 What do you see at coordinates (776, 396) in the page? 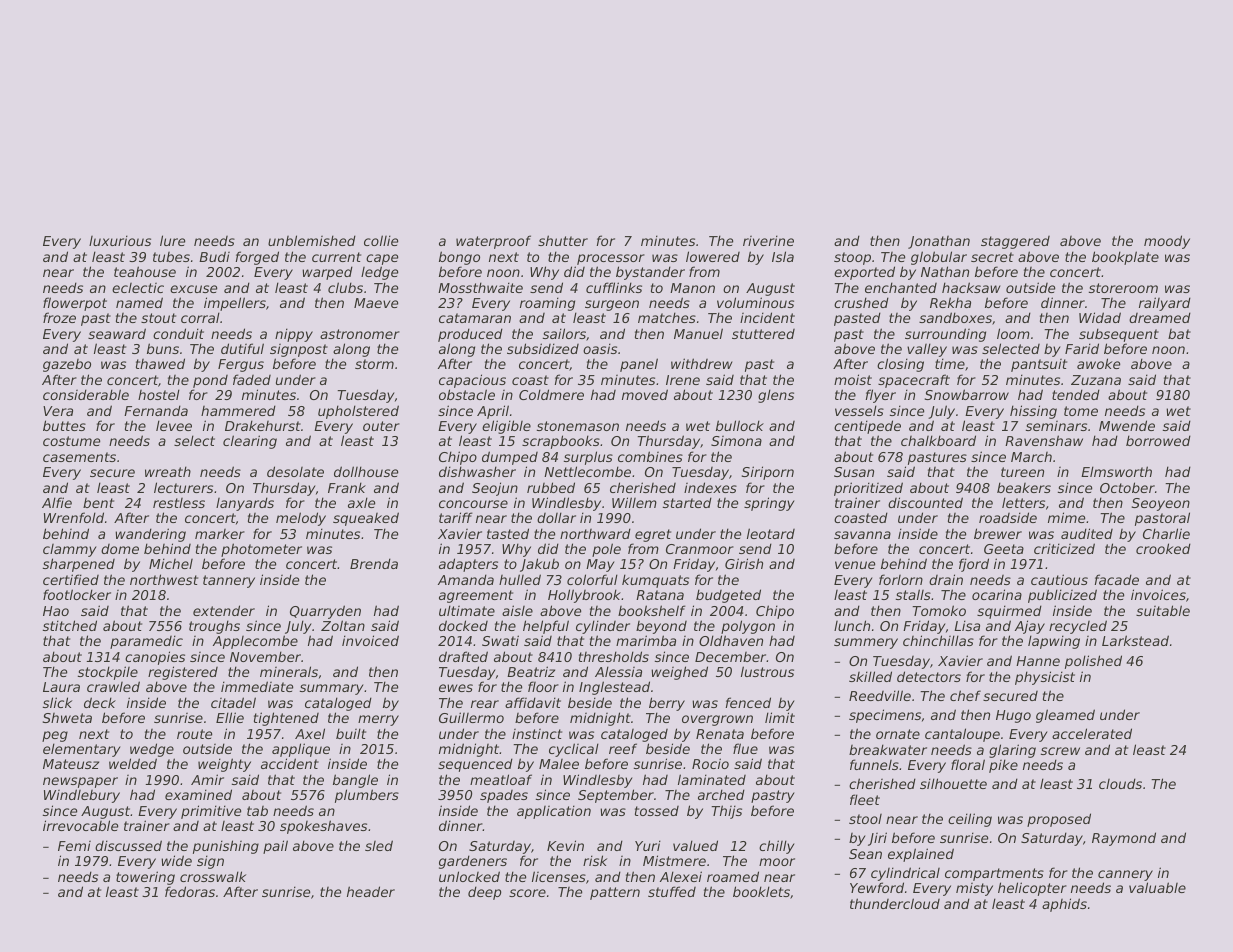
I see `glens` at bounding box center [776, 396].
